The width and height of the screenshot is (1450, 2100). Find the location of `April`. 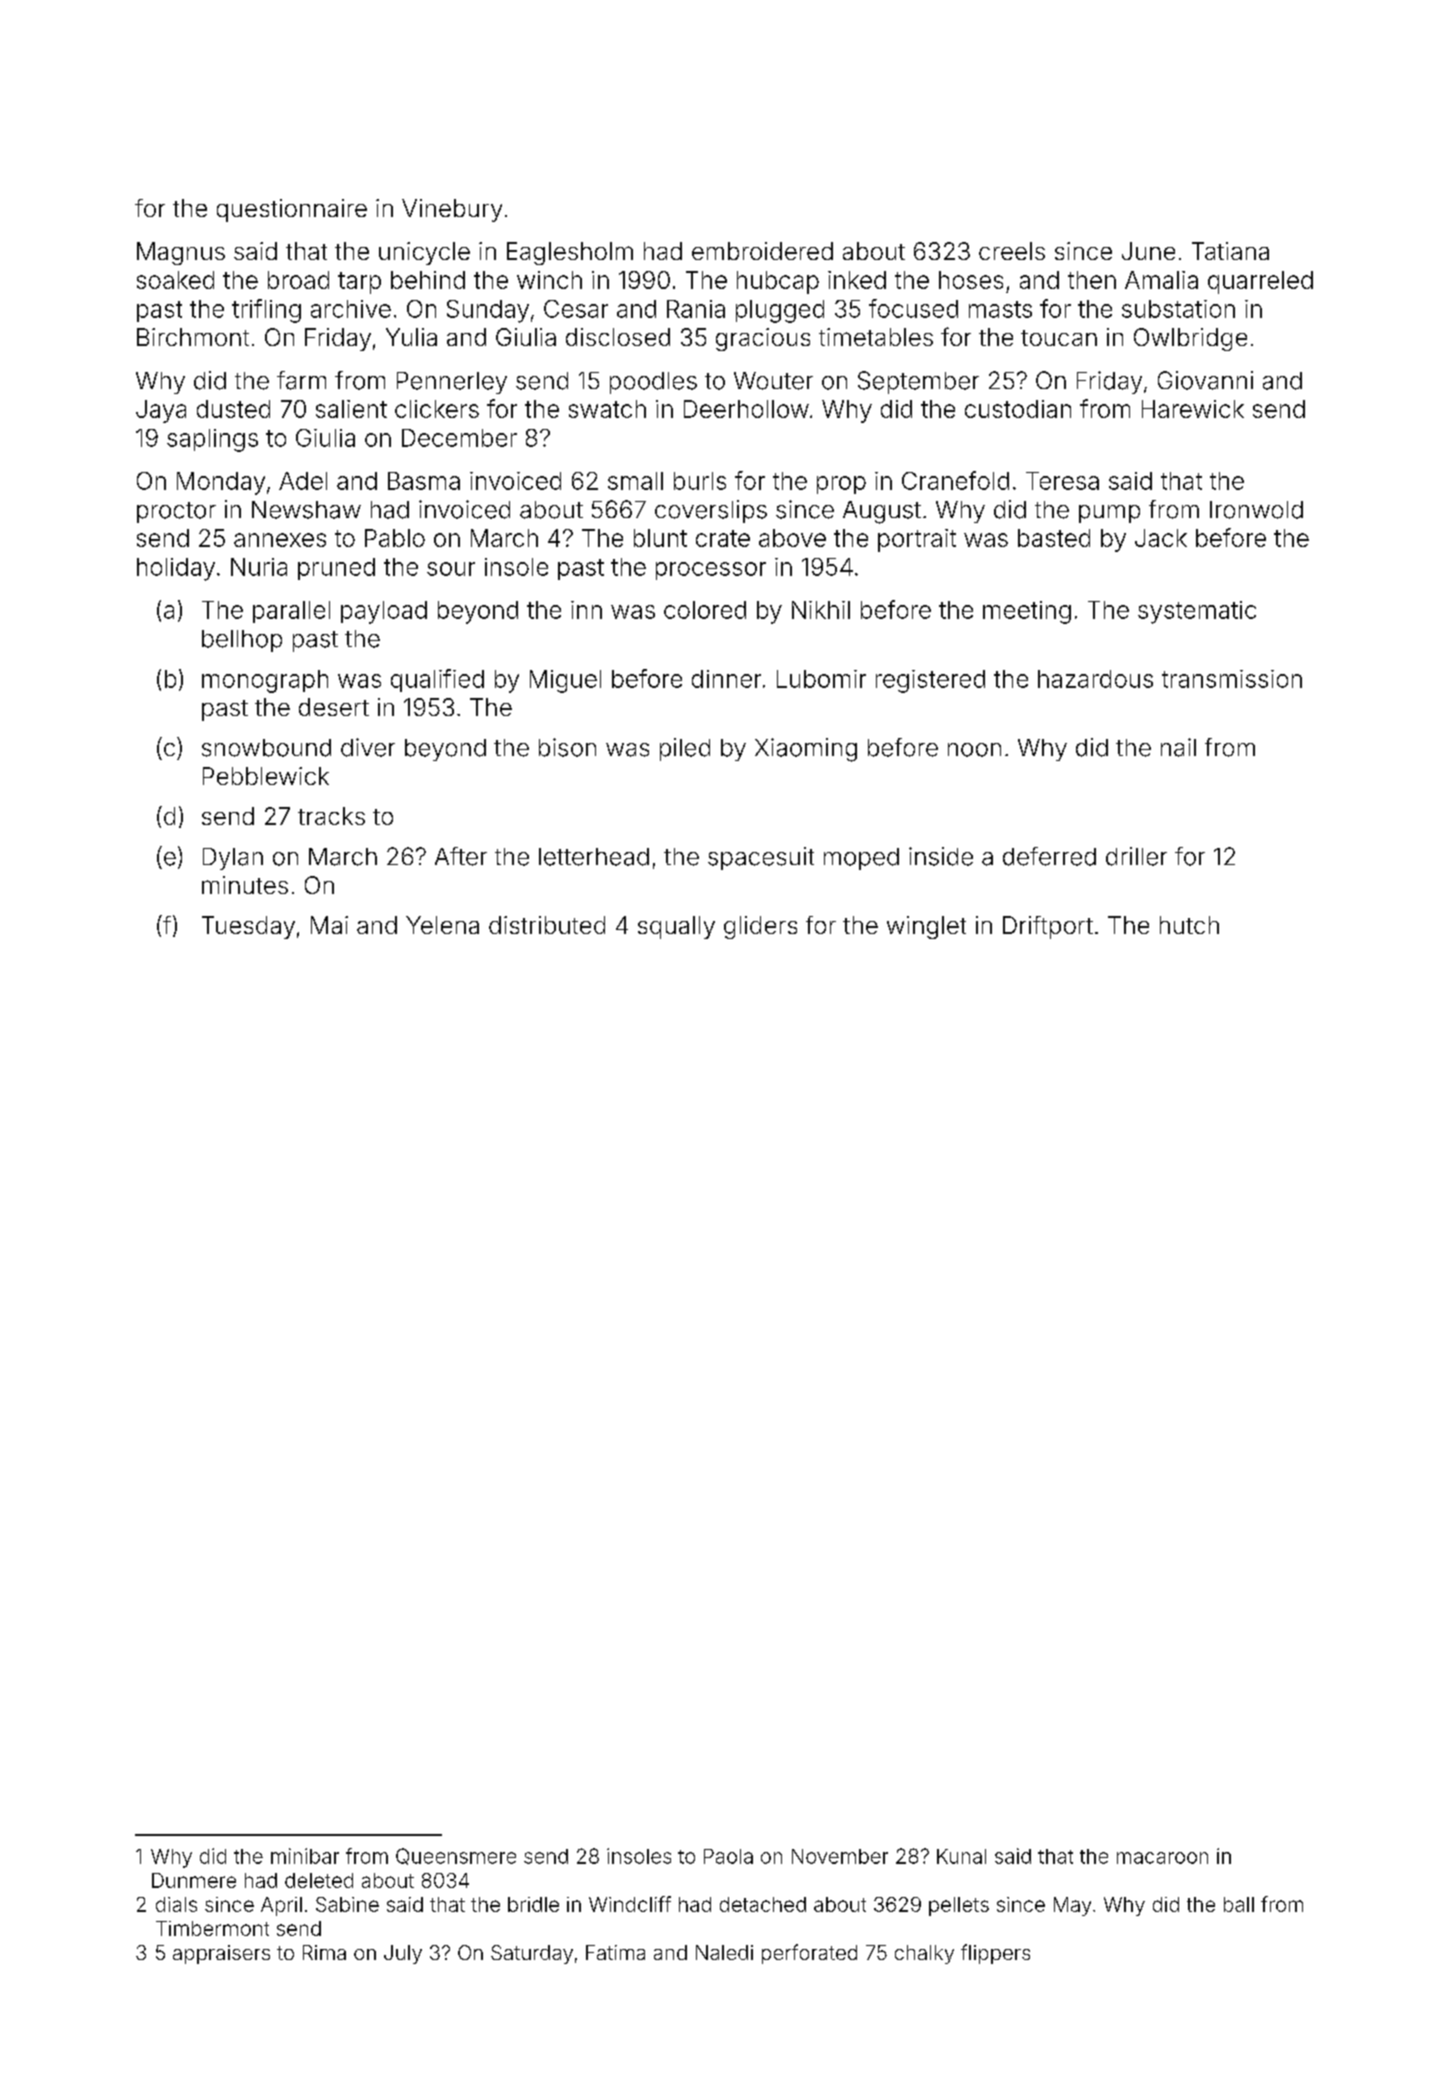

April is located at coordinates (281, 1906).
